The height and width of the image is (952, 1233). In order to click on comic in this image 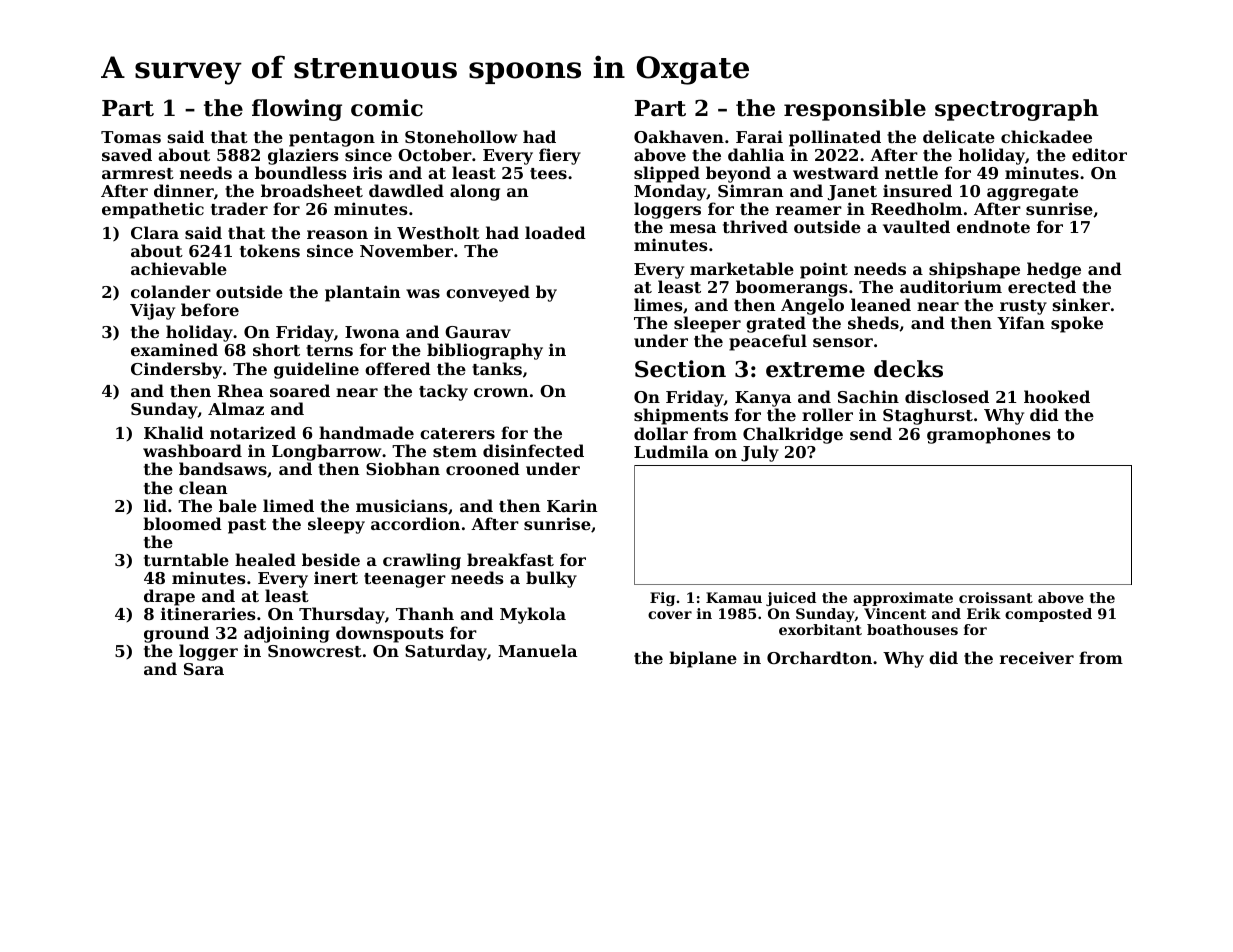, I will do `click(387, 108)`.
